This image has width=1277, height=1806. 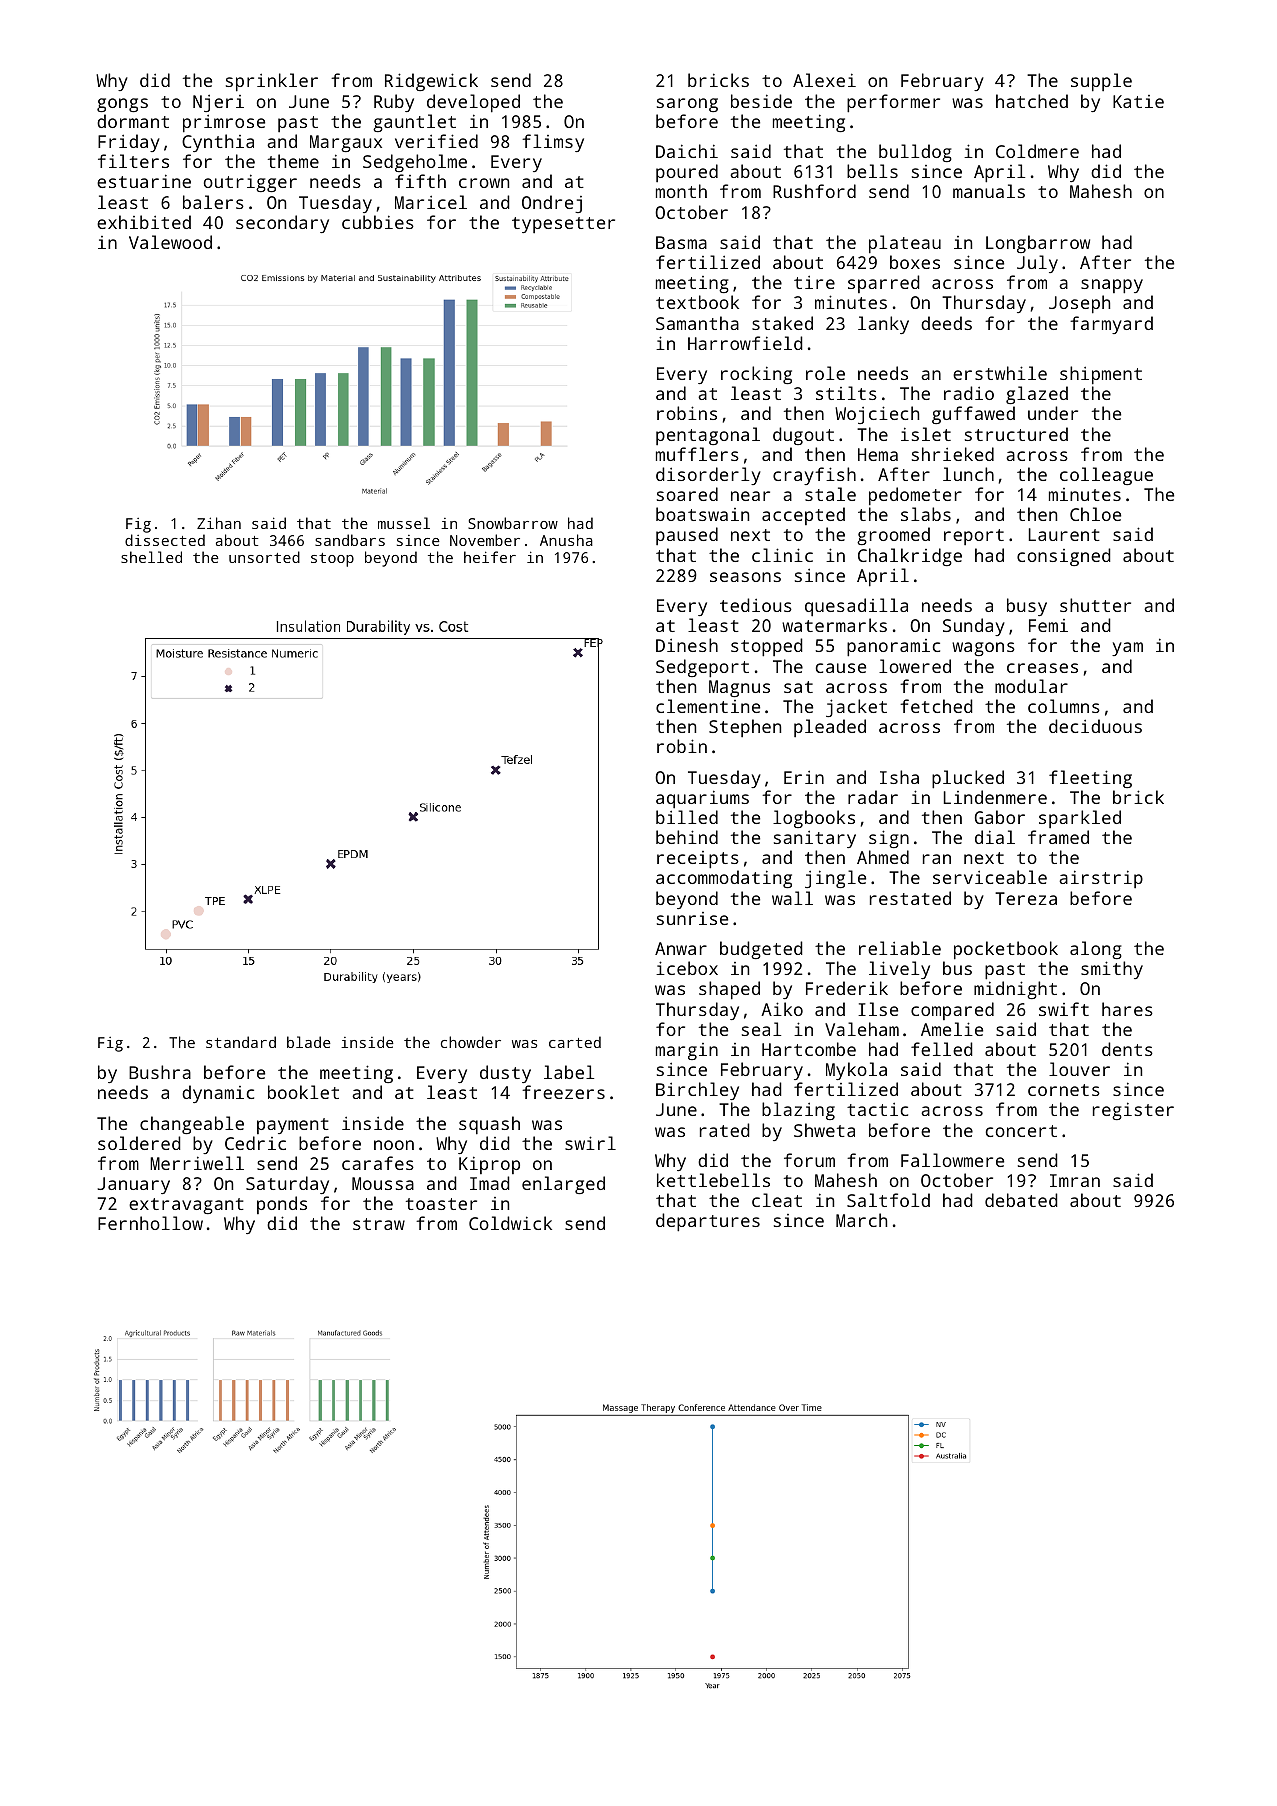 I want to click on Rushford, so click(x=814, y=191).
